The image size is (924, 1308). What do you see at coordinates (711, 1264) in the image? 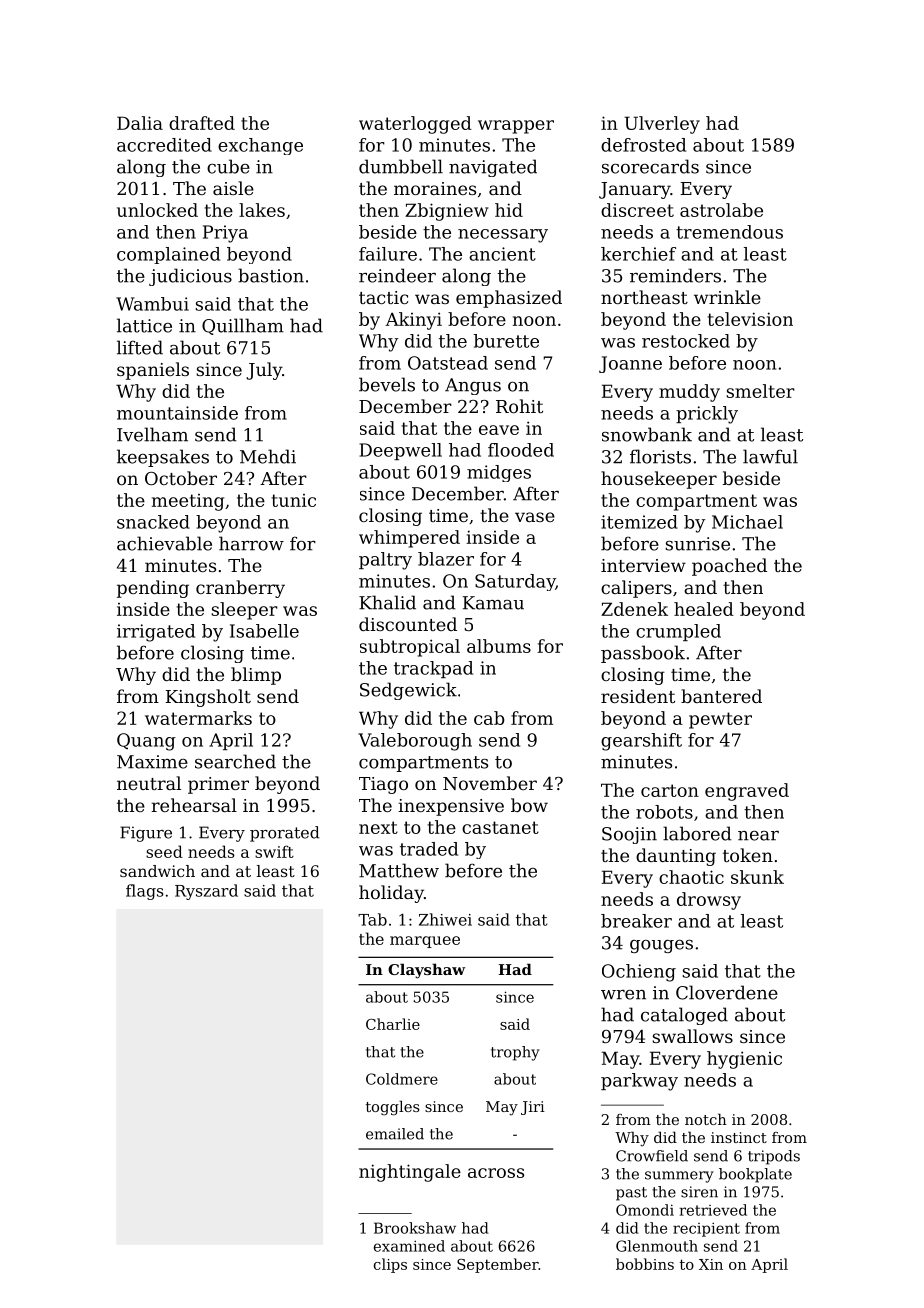
I see `Xin` at bounding box center [711, 1264].
